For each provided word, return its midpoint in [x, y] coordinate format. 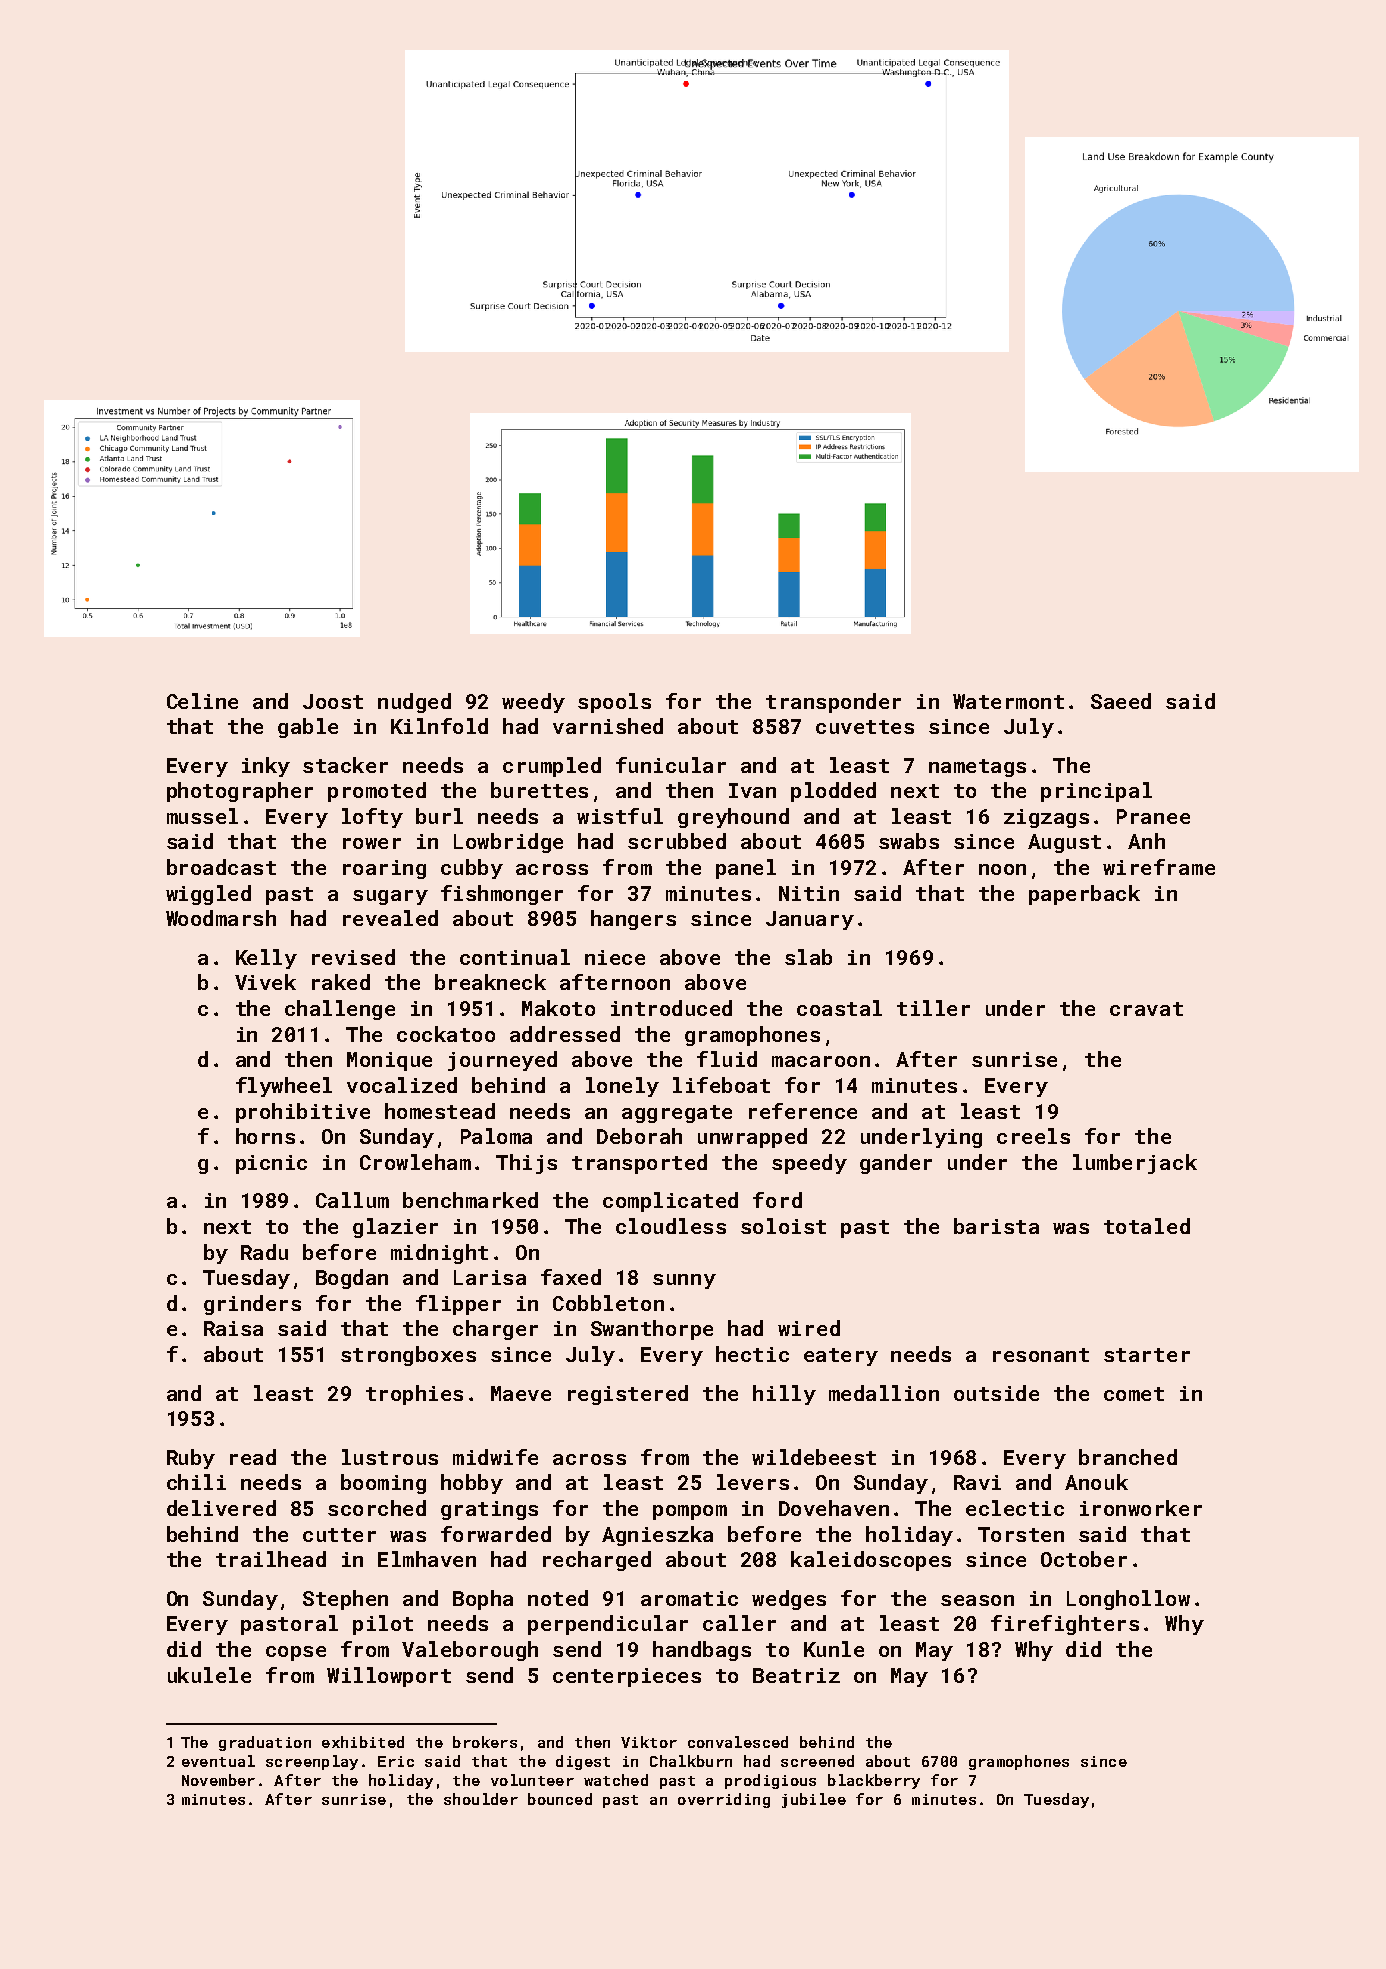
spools [614, 703]
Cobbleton [608, 1303]
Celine [202, 701]
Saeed [1121, 701]
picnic [271, 1164]
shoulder [481, 1799]
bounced [560, 1799]
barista [996, 1226]
